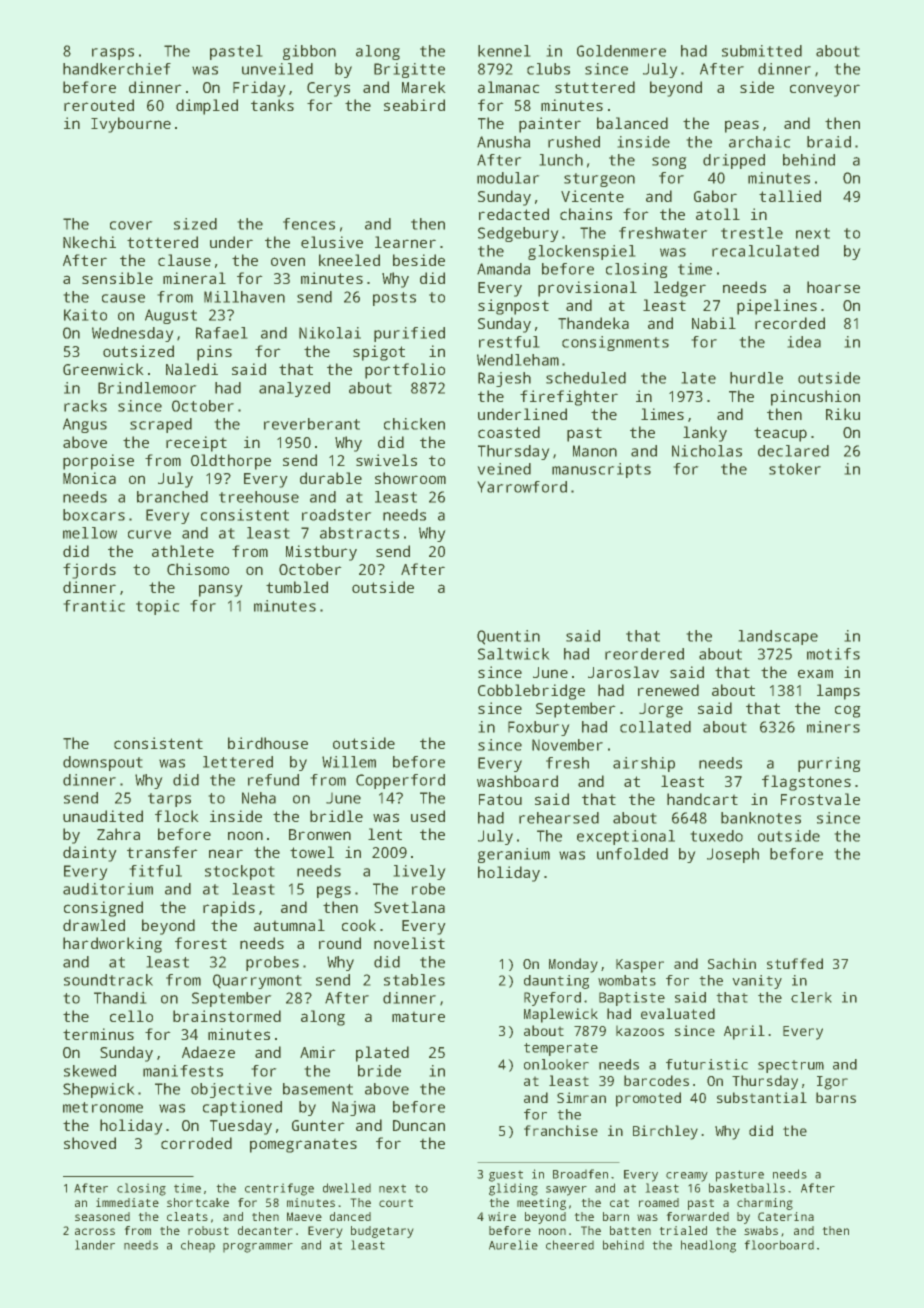 This image has width=924, height=1308. What do you see at coordinates (201, 943) in the image?
I see `forest` at bounding box center [201, 943].
